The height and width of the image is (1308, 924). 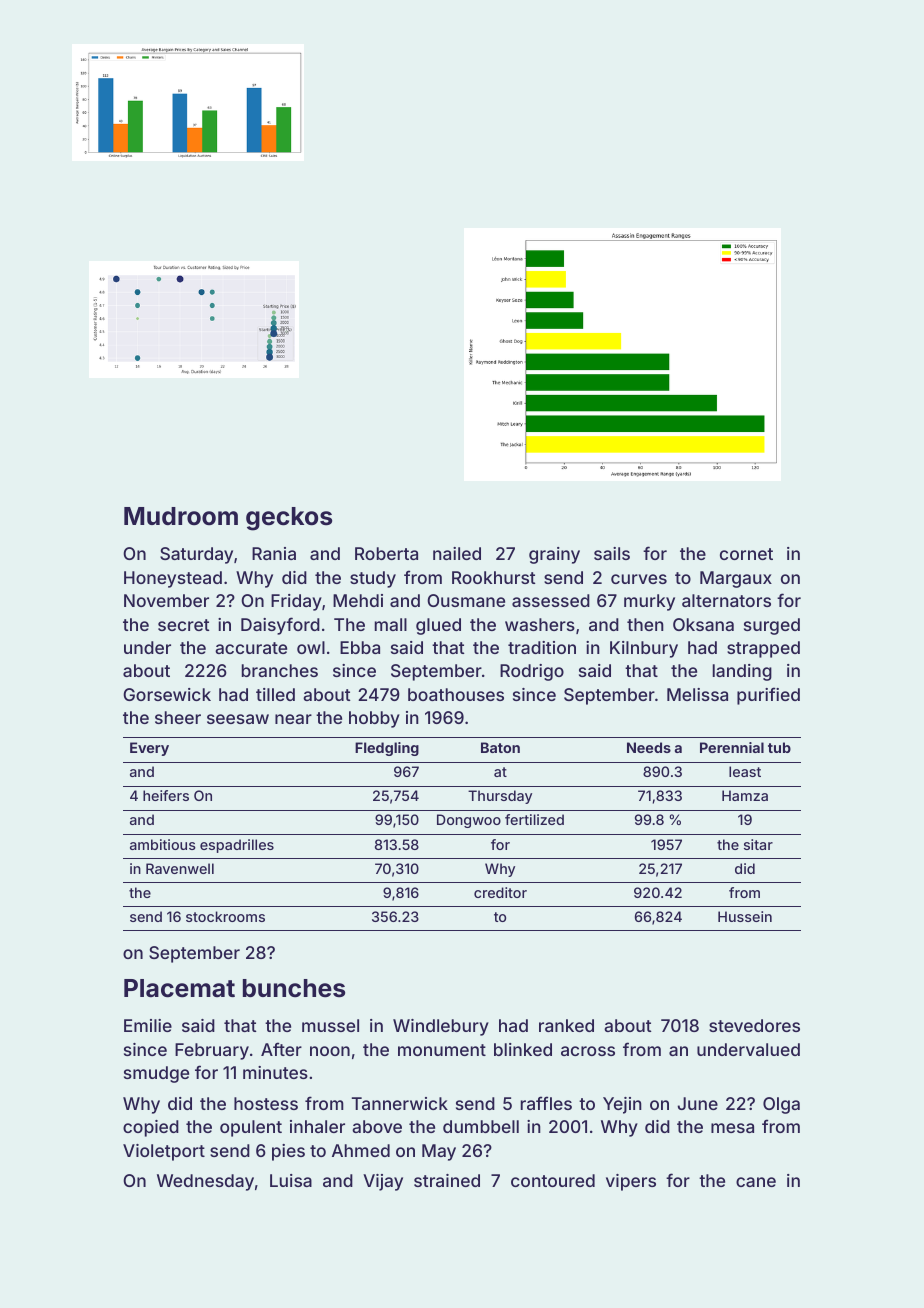 What do you see at coordinates (754, 1025) in the image?
I see `stevedores` at bounding box center [754, 1025].
